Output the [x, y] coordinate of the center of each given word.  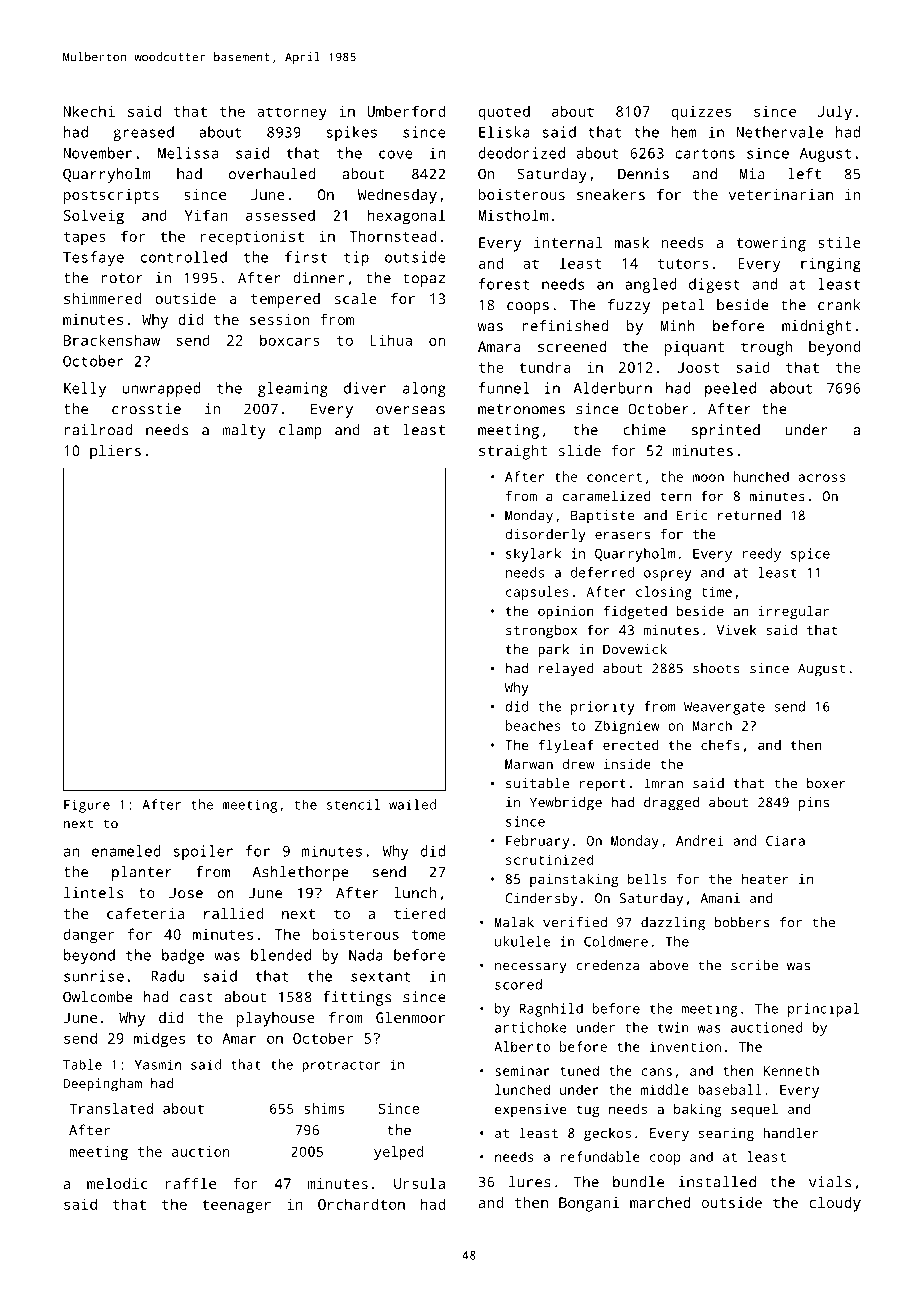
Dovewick [635, 649]
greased [143, 133]
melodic [117, 1183]
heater [765, 878]
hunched [761, 476]
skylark [533, 555]
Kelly [85, 389]
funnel [504, 388]
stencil [353, 804]
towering [771, 244]
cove [395, 154]
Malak [514, 922]
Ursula [419, 1183]
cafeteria [145, 913]
